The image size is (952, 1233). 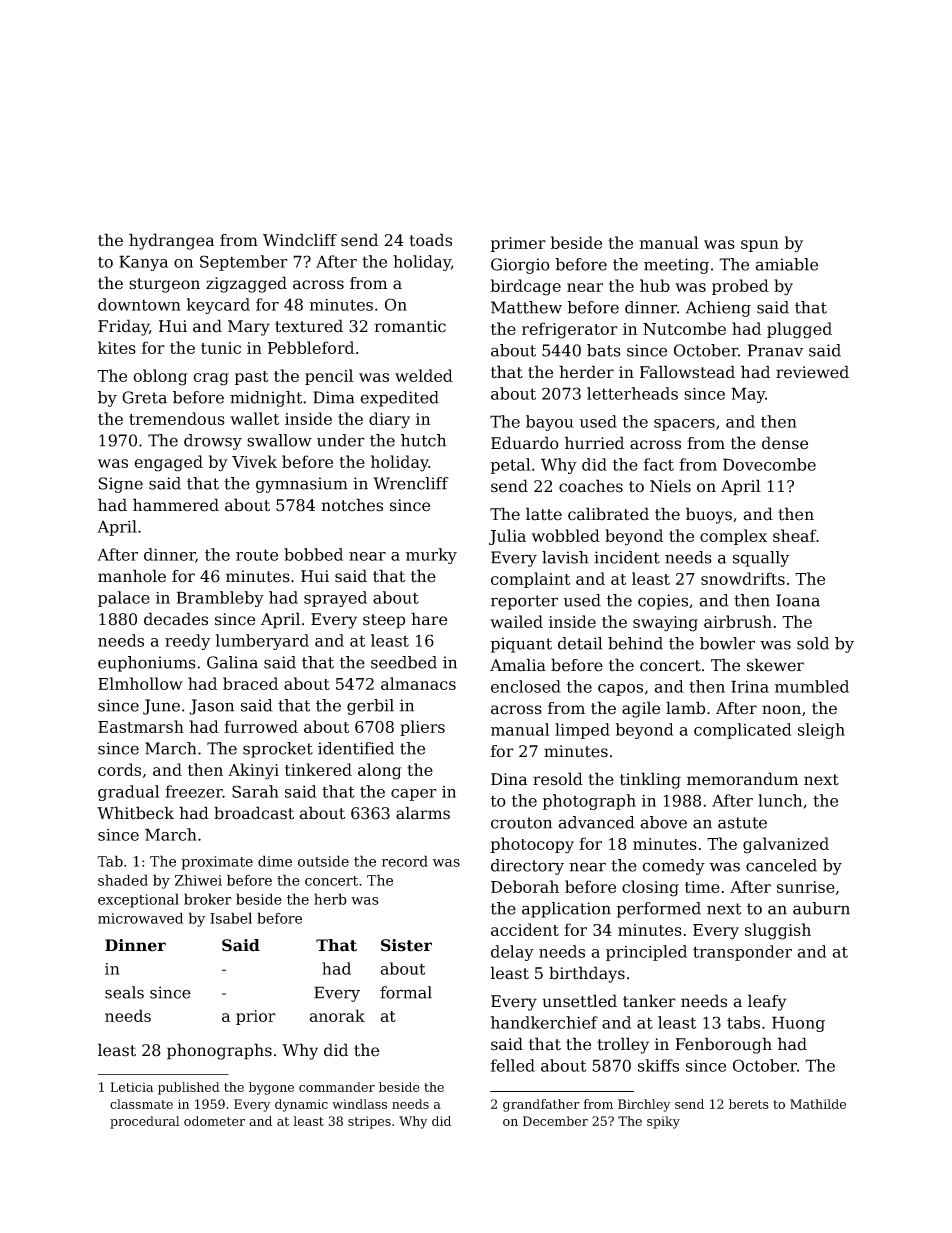 What do you see at coordinates (145, 1122) in the page?
I see `procedural` at bounding box center [145, 1122].
